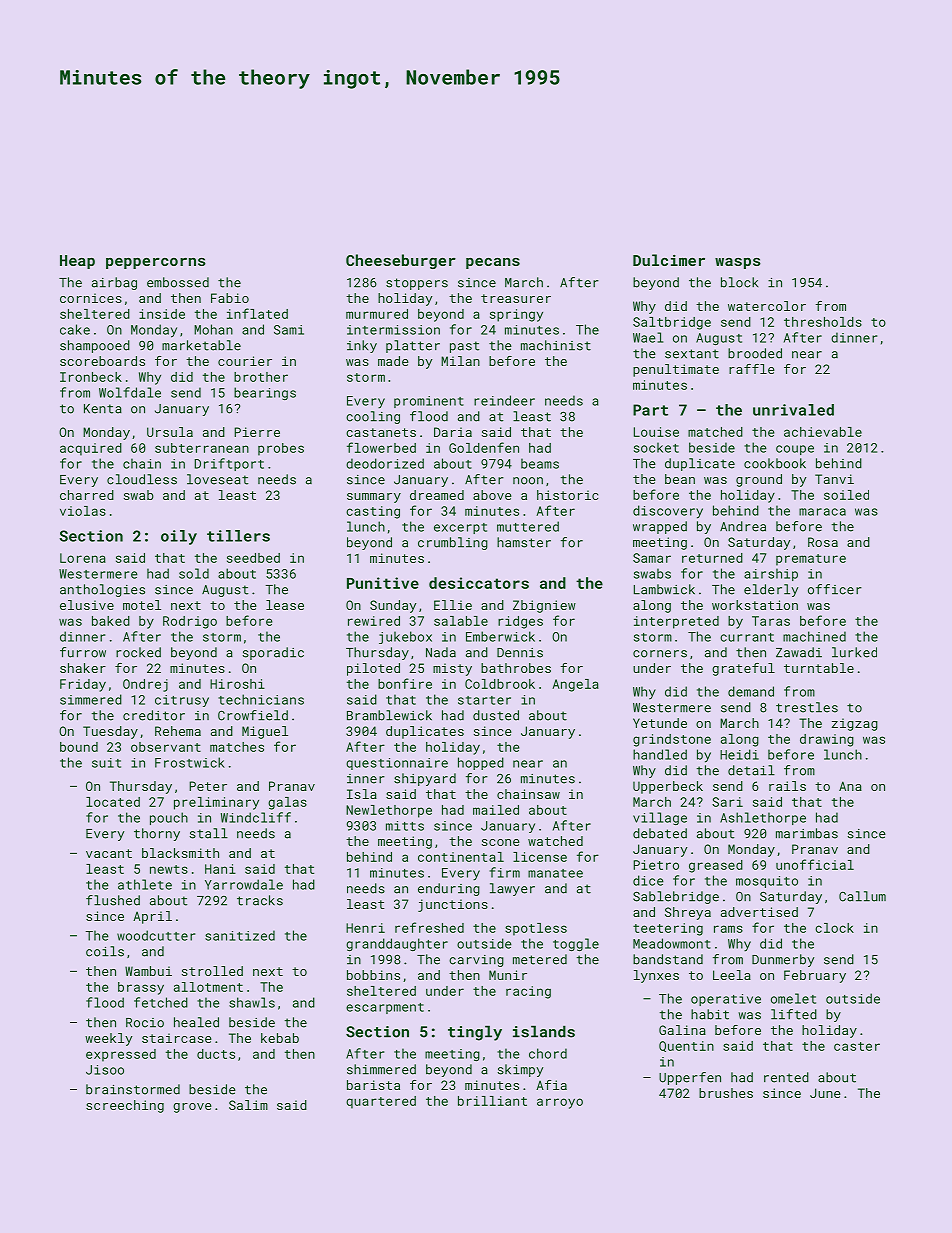 The height and width of the screenshot is (1233, 952). What do you see at coordinates (285, 605) in the screenshot?
I see `lease` at bounding box center [285, 605].
